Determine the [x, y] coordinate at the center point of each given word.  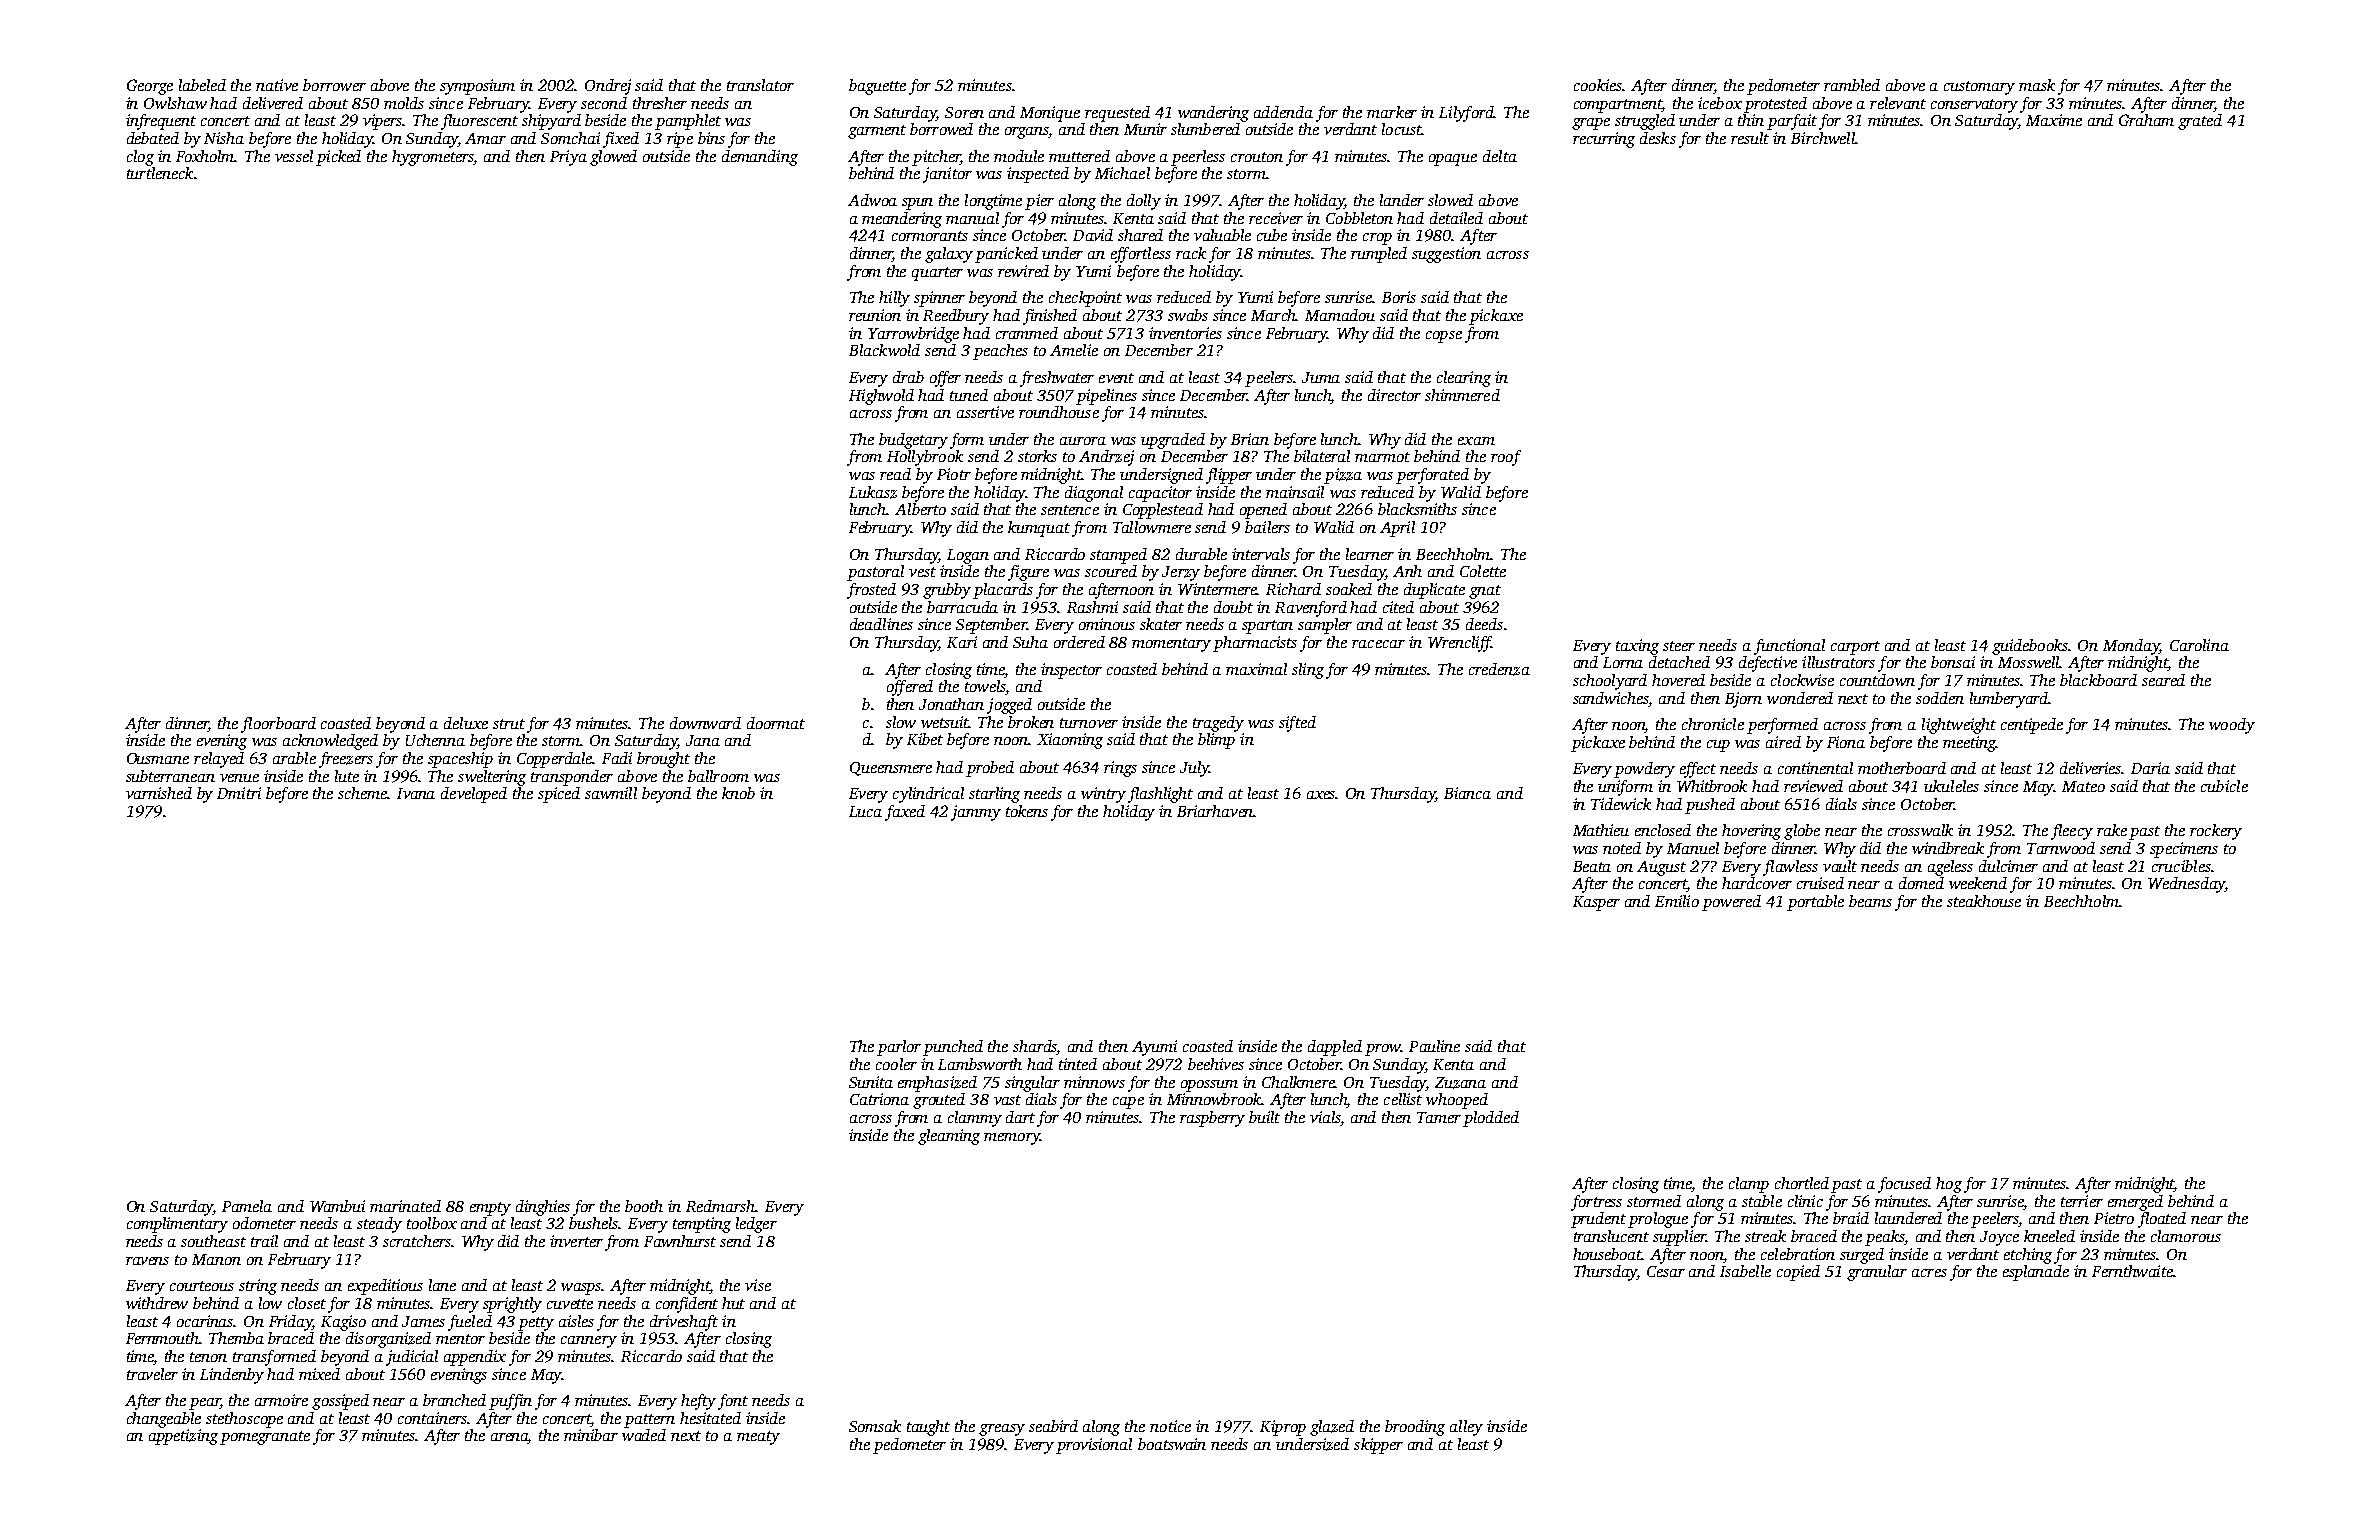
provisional [1094, 1446]
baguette [877, 87]
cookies [1598, 85]
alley [1466, 1428]
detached [1679, 662]
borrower [334, 85]
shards [1035, 1047]
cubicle [2224, 786]
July [1194, 769]
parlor [899, 1048]
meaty [758, 1438]
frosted [871, 591]
